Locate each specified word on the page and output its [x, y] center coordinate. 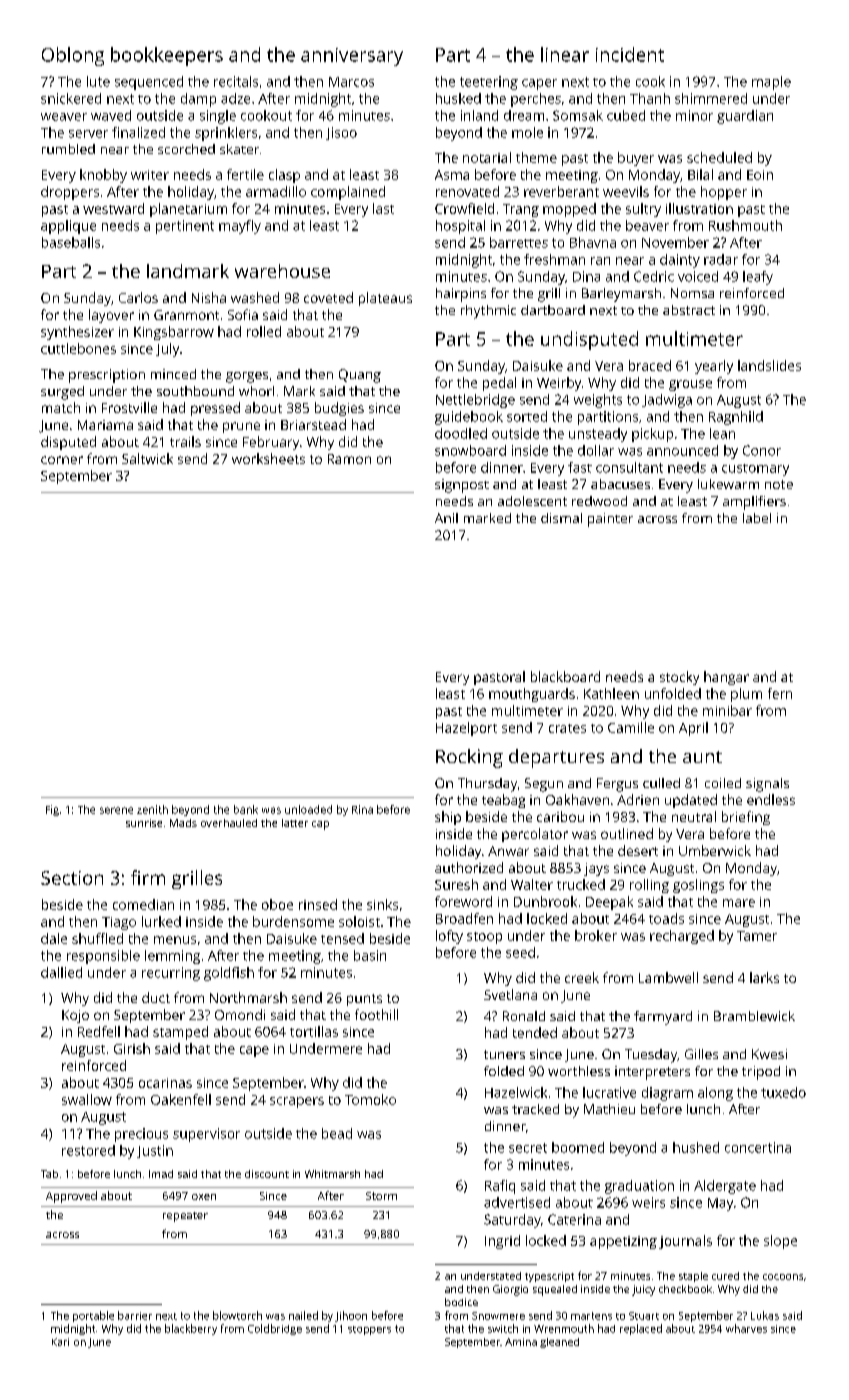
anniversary [352, 57]
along [715, 1094]
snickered [71, 98]
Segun [544, 785]
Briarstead [313, 424]
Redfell [99, 1031]
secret [528, 1148]
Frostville [129, 407]
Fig [52, 810]
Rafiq [500, 1187]
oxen [204, 1197]
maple [771, 83]
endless [771, 799]
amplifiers [754, 503]
